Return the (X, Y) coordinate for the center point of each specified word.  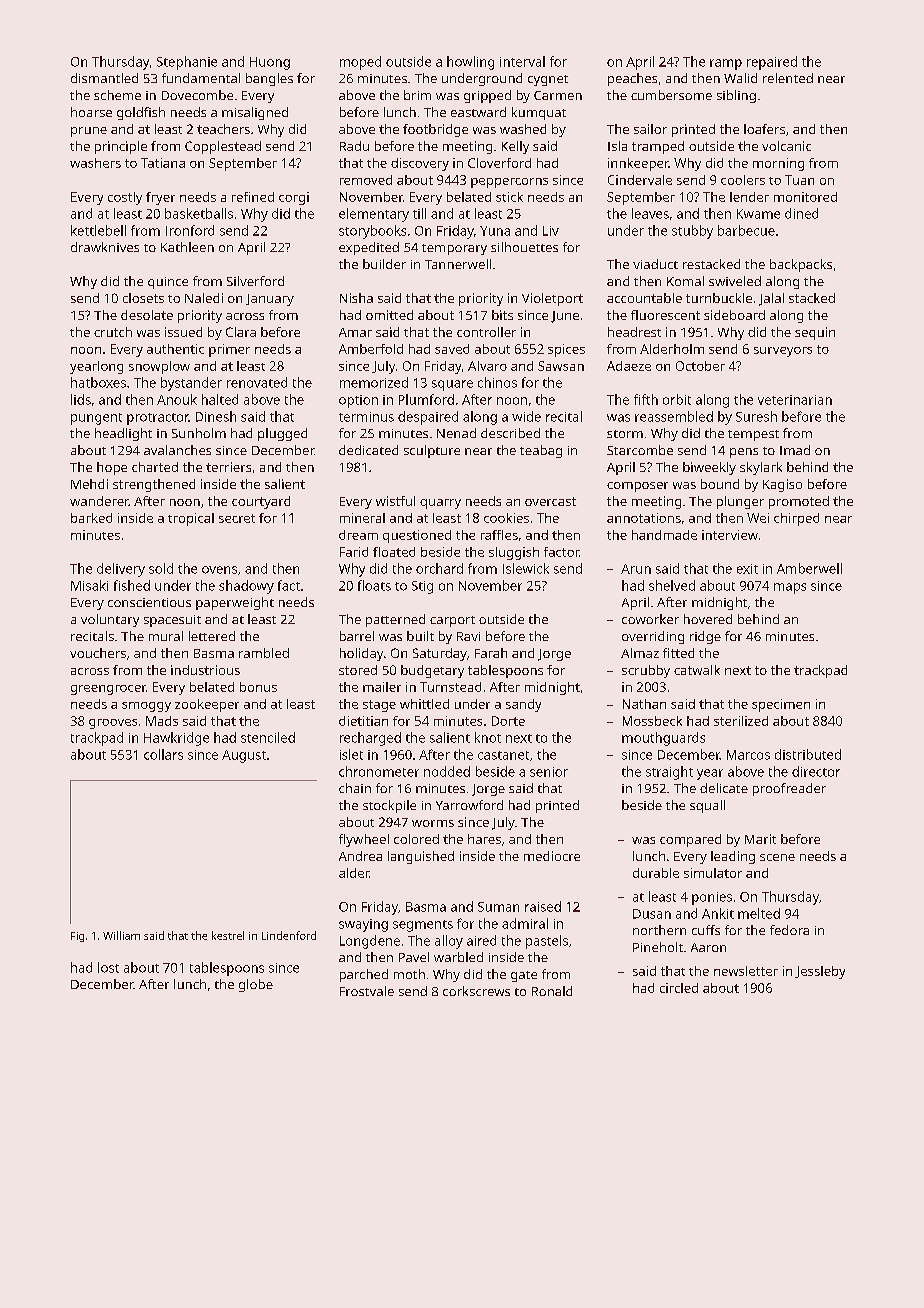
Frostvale (367, 991)
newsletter (746, 971)
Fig (77, 937)
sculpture (432, 451)
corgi (294, 198)
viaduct (655, 264)
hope (112, 468)
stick (509, 197)
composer (637, 487)
